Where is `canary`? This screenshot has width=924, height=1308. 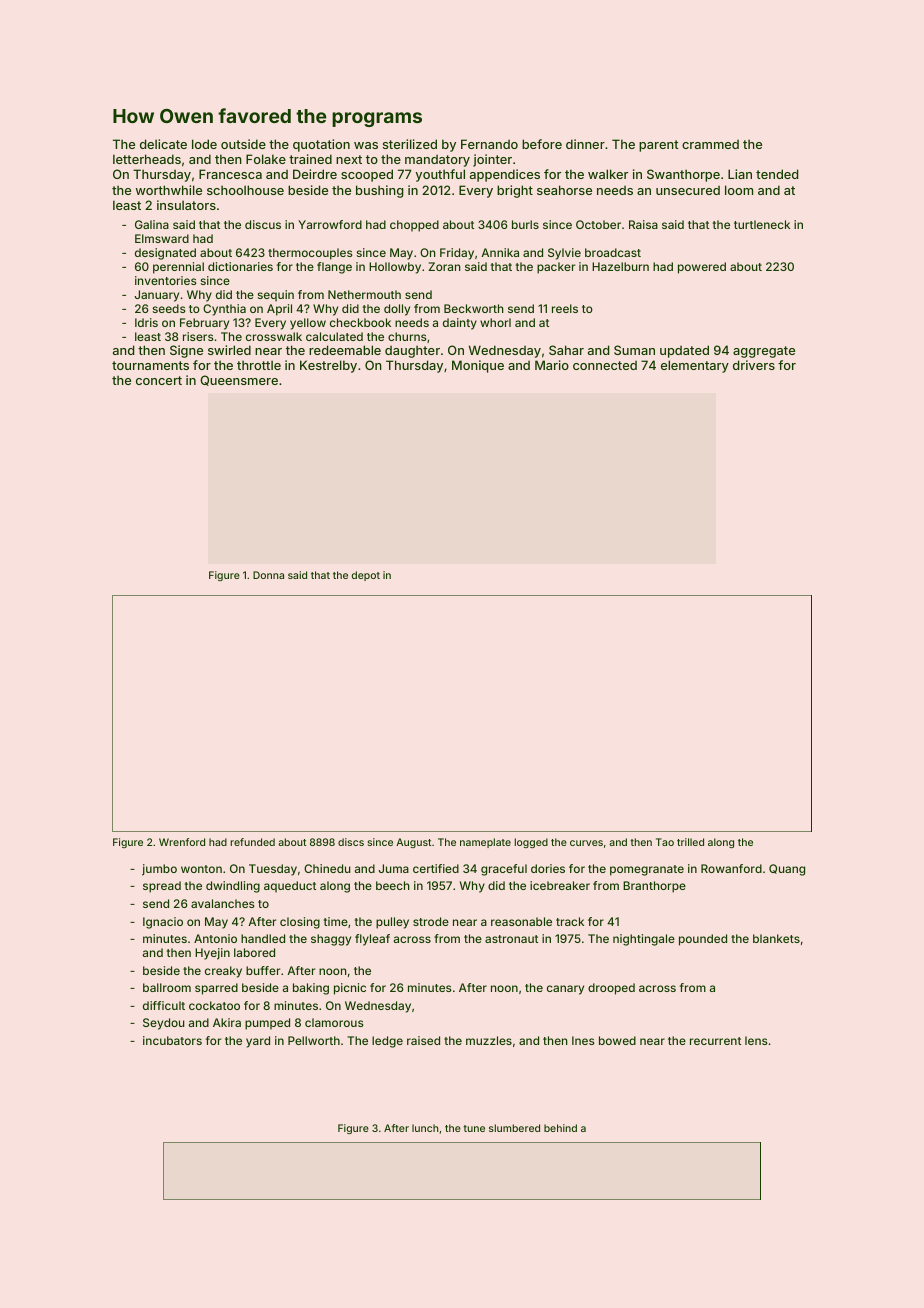 canary is located at coordinates (565, 990).
